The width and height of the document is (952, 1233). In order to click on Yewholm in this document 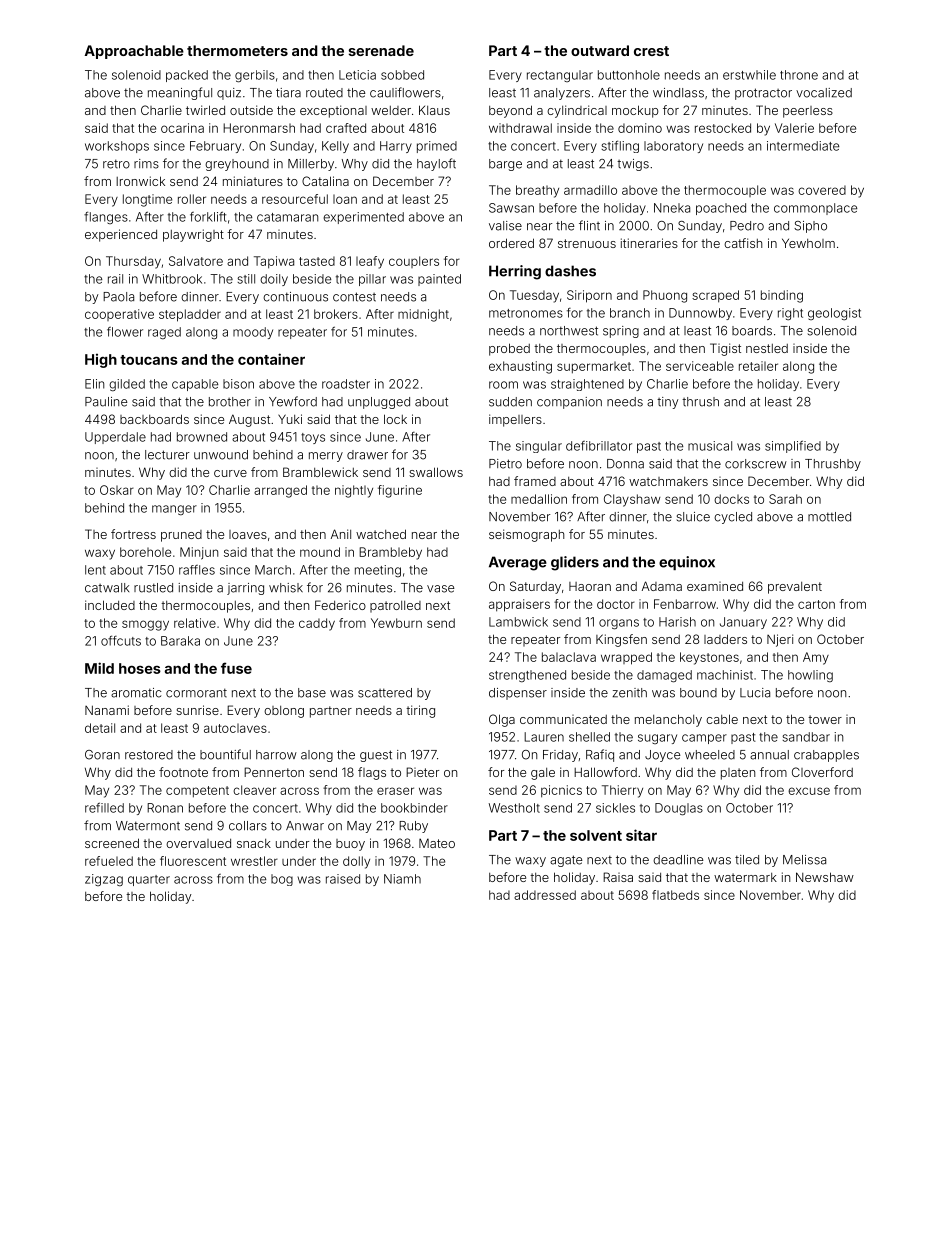, I will do `click(808, 243)`.
